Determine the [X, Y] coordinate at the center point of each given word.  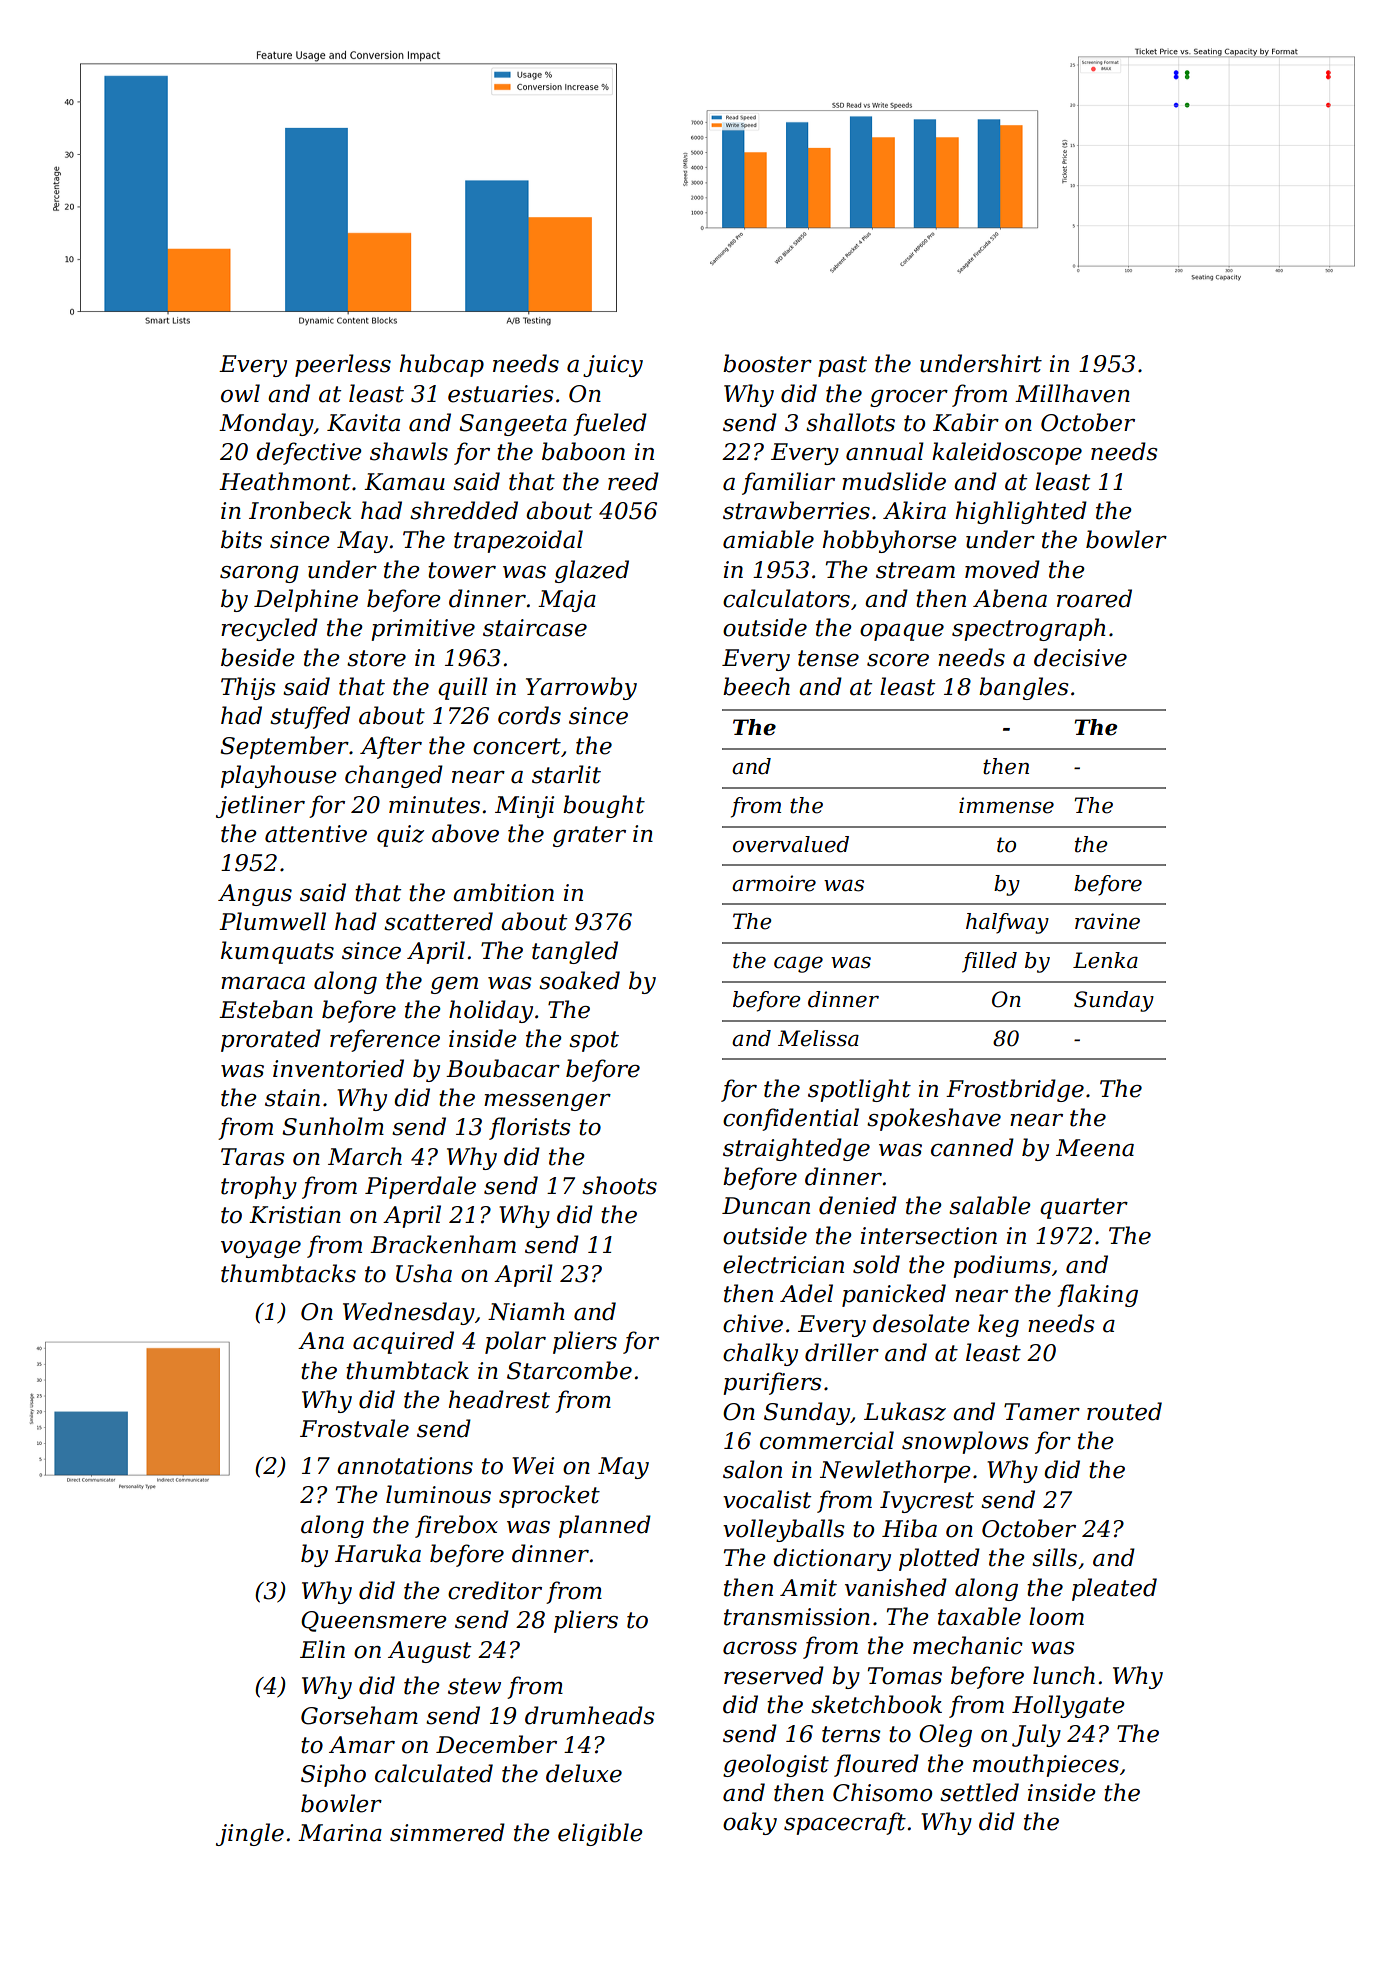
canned [972, 1147]
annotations [405, 1466]
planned [605, 1526]
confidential [791, 1119]
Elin [322, 1649]
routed [1124, 1411]
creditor [495, 1590]
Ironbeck [300, 510]
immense [1006, 805]
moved [1002, 569]
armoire [774, 883]
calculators [786, 598]
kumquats [277, 952]
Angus [255, 895]
